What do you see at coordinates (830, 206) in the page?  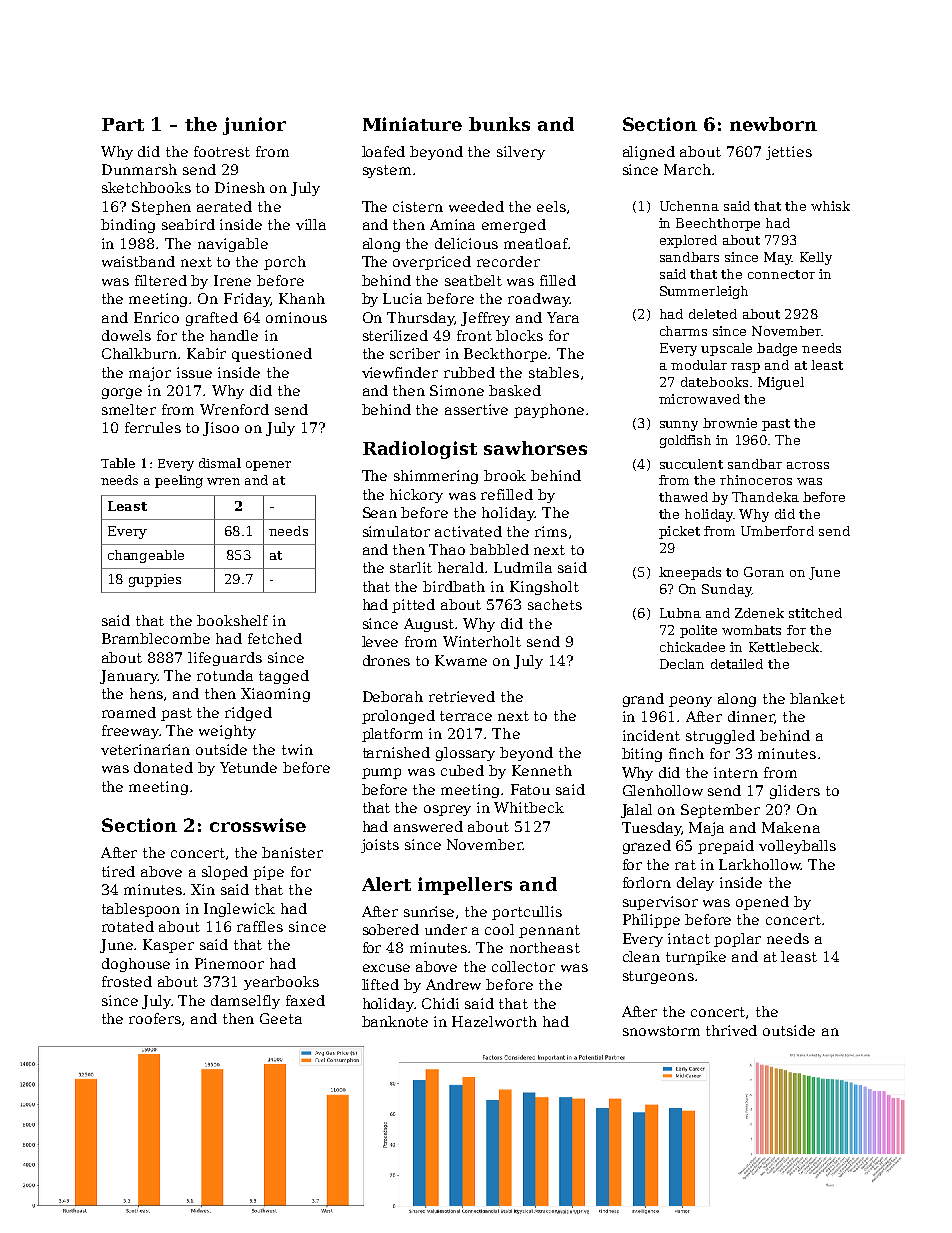 I see `whisk` at bounding box center [830, 206].
